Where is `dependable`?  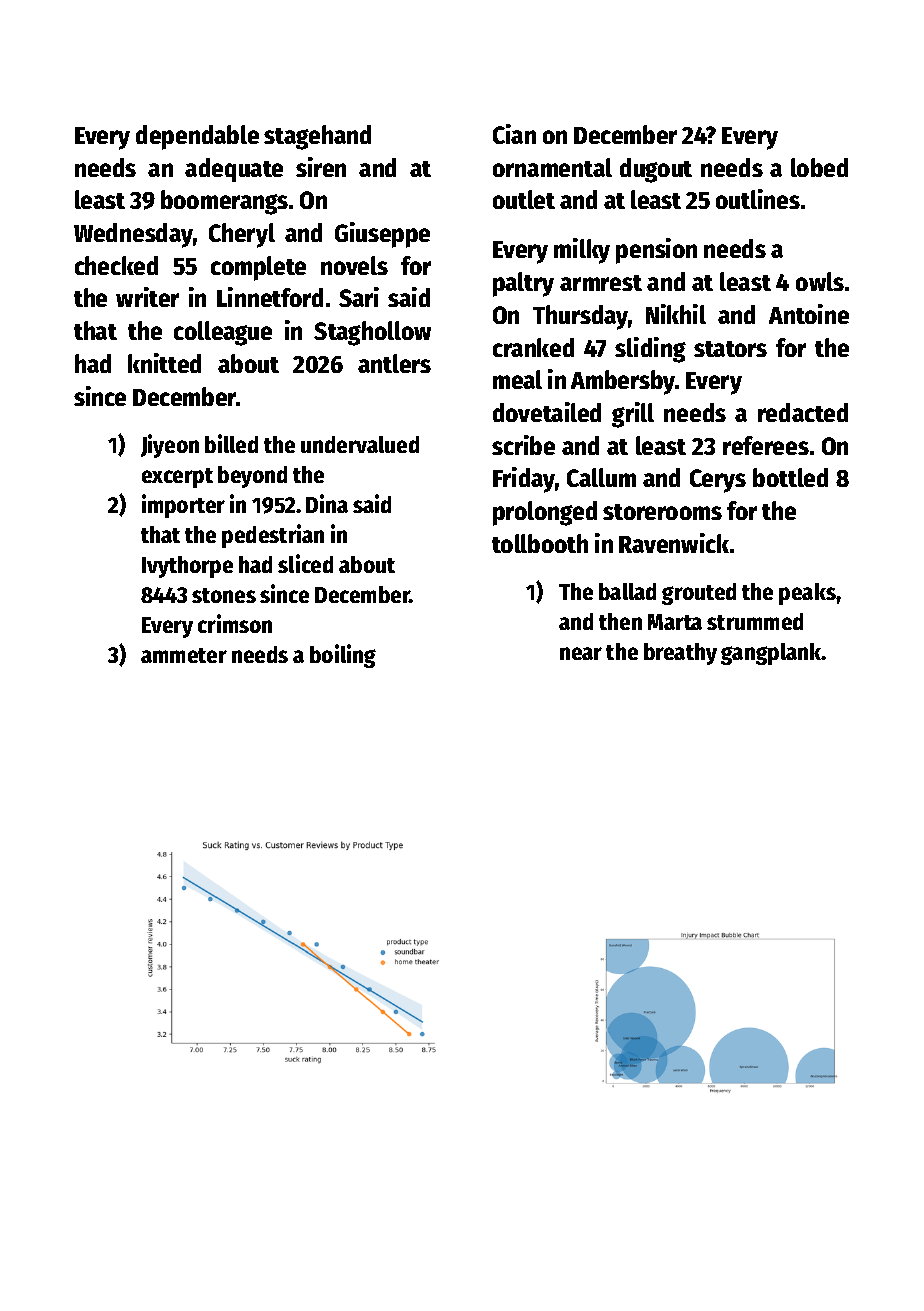 dependable is located at coordinates (197, 137).
